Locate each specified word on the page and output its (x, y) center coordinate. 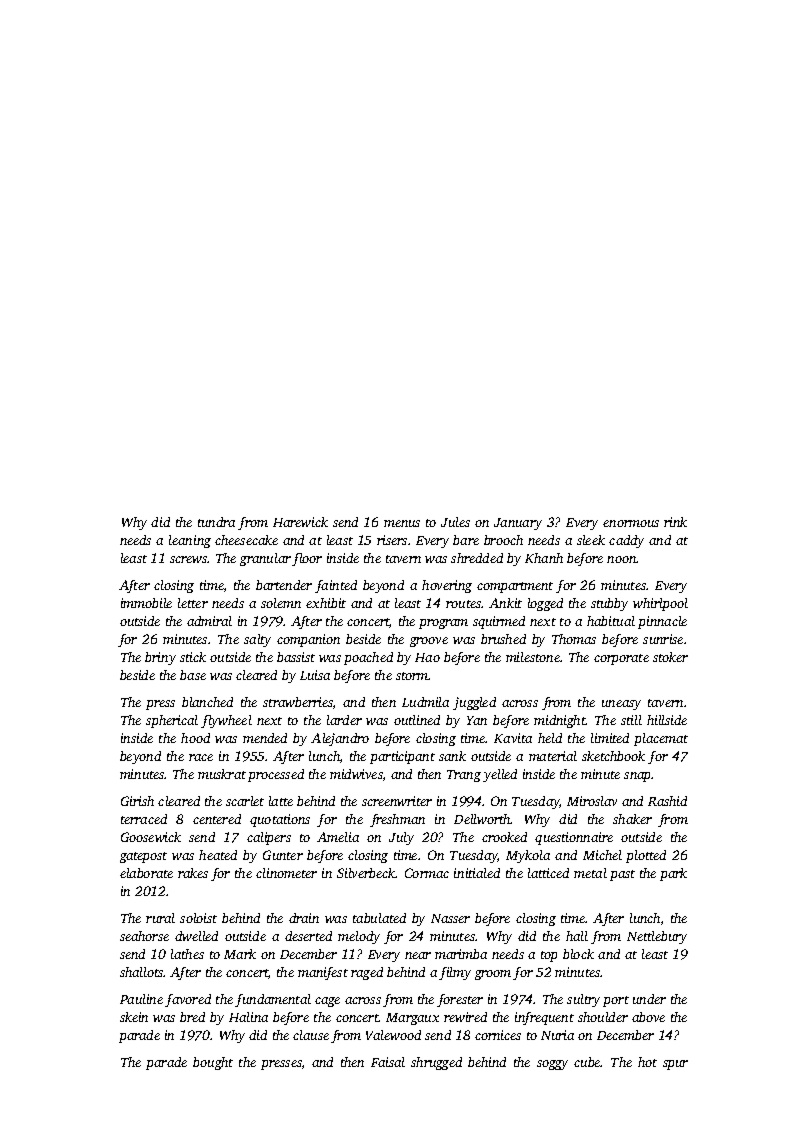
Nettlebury (657, 937)
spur (675, 1065)
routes (463, 604)
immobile (146, 603)
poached (368, 658)
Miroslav (592, 801)
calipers (269, 838)
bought (213, 1063)
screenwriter (397, 801)
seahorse (144, 936)
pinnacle (662, 622)
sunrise (663, 639)
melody (359, 937)
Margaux (412, 1019)
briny (160, 658)
